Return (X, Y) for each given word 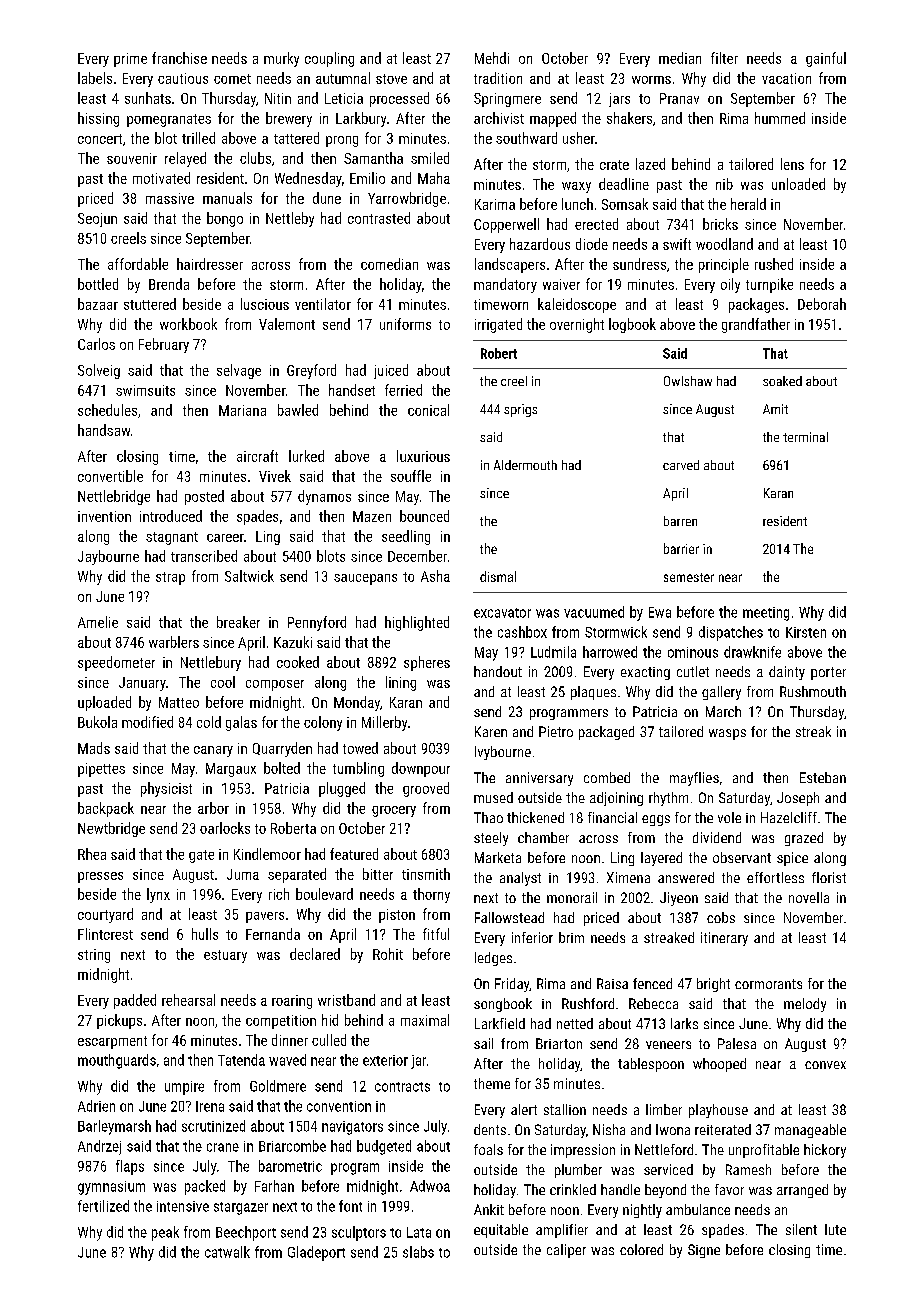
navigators (352, 1128)
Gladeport (316, 1253)
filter (724, 58)
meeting (766, 614)
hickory (825, 1151)
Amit (775, 409)
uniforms (405, 324)
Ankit (489, 1209)
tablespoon (651, 1065)
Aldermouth (525, 465)
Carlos (96, 344)
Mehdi (492, 58)
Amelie (98, 622)
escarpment (112, 1042)
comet (232, 79)
